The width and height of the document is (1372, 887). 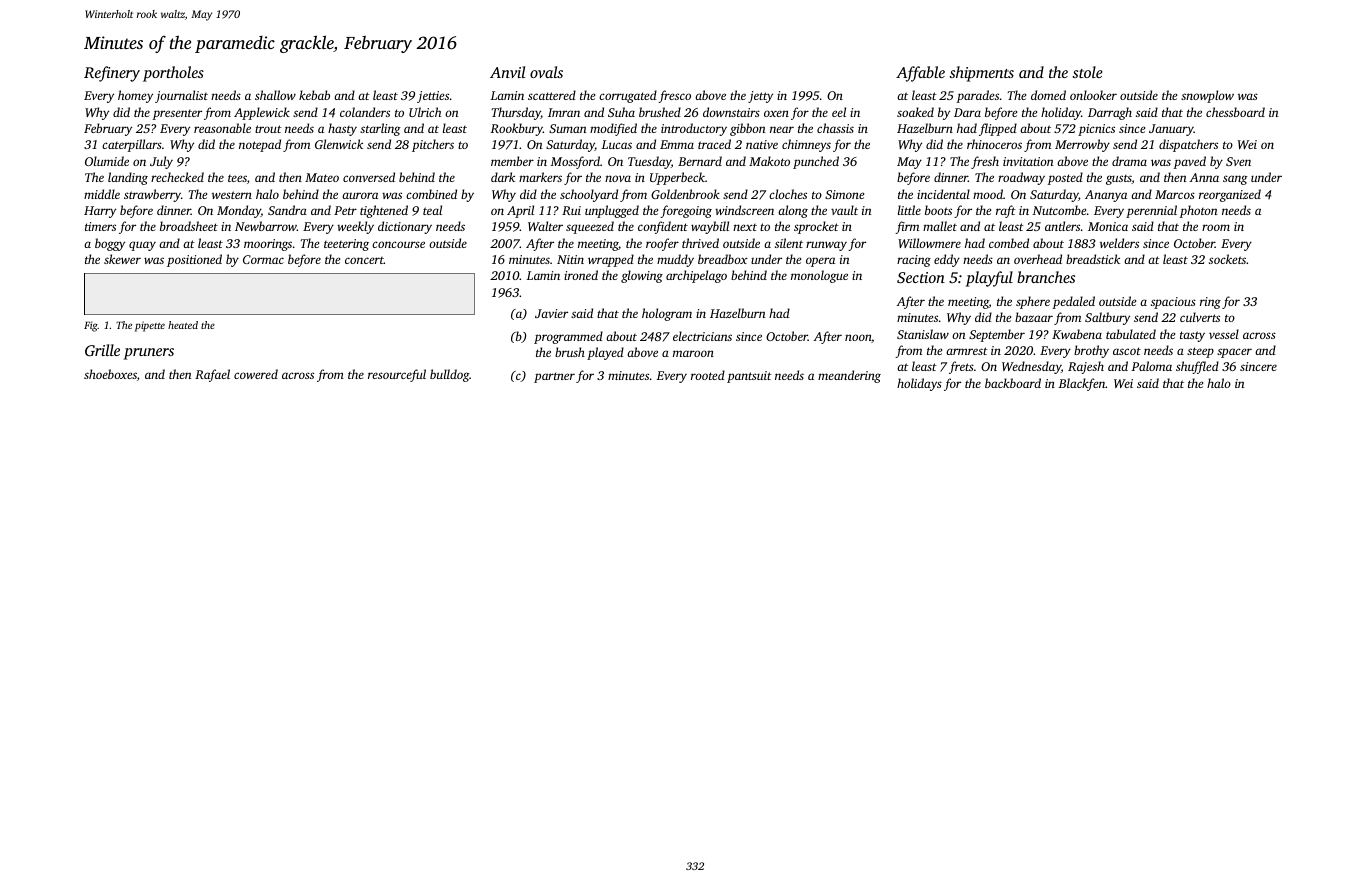 What do you see at coordinates (1216, 227) in the document?
I see `room` at bounding box center [1216, 227].
